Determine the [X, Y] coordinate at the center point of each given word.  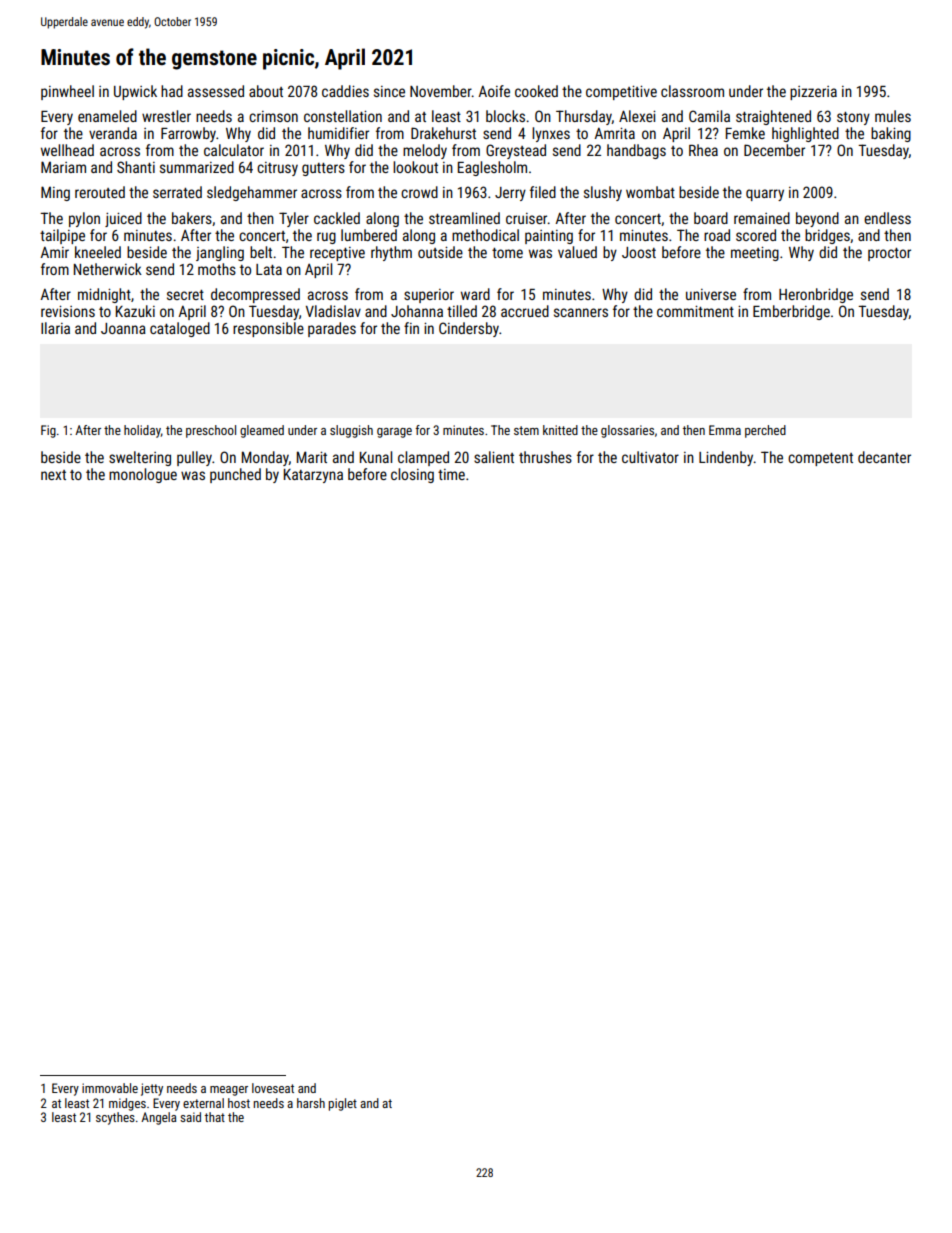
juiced [123, 219]
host [239, 1103]
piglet [343, 1104]
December [774, 150]
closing [412, 475]
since [389, 91]
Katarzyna [313, 476]
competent [820, 459]
